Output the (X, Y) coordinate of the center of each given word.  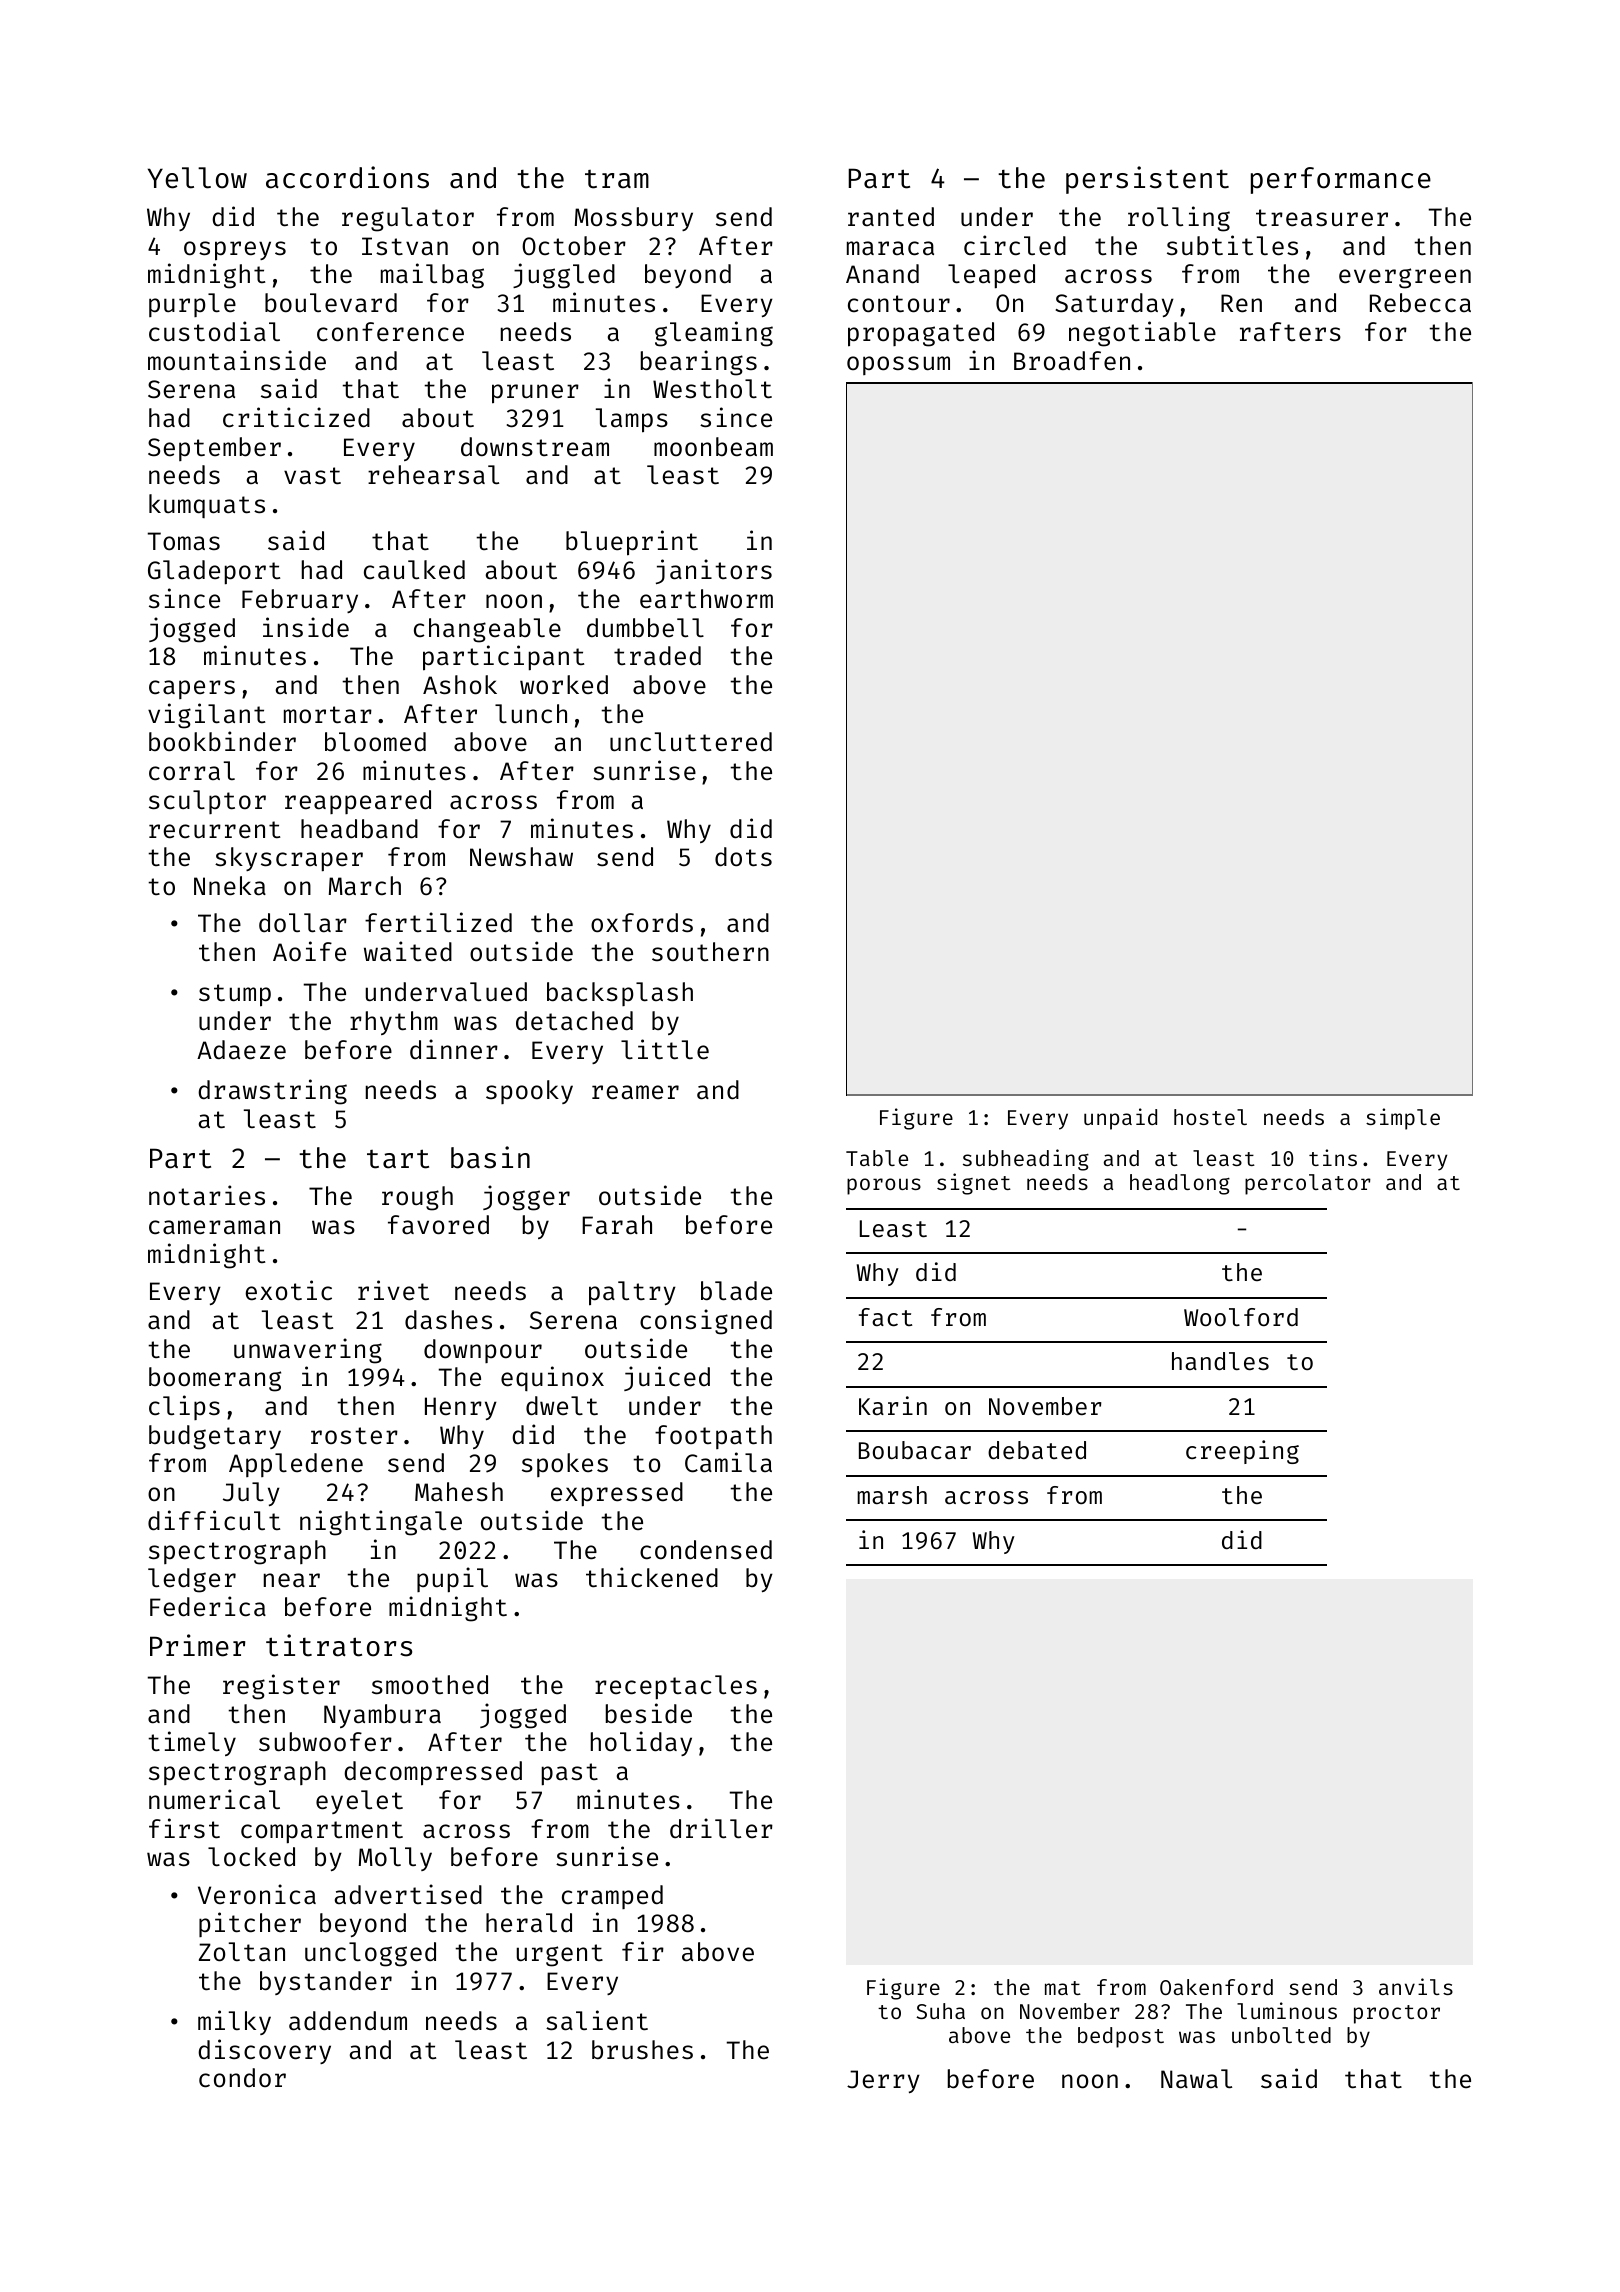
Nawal (1196, 2079)
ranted (891, 217)
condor (242, 2078)
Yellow (197, 178)
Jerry (883, 2081)
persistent (1147, 180)
